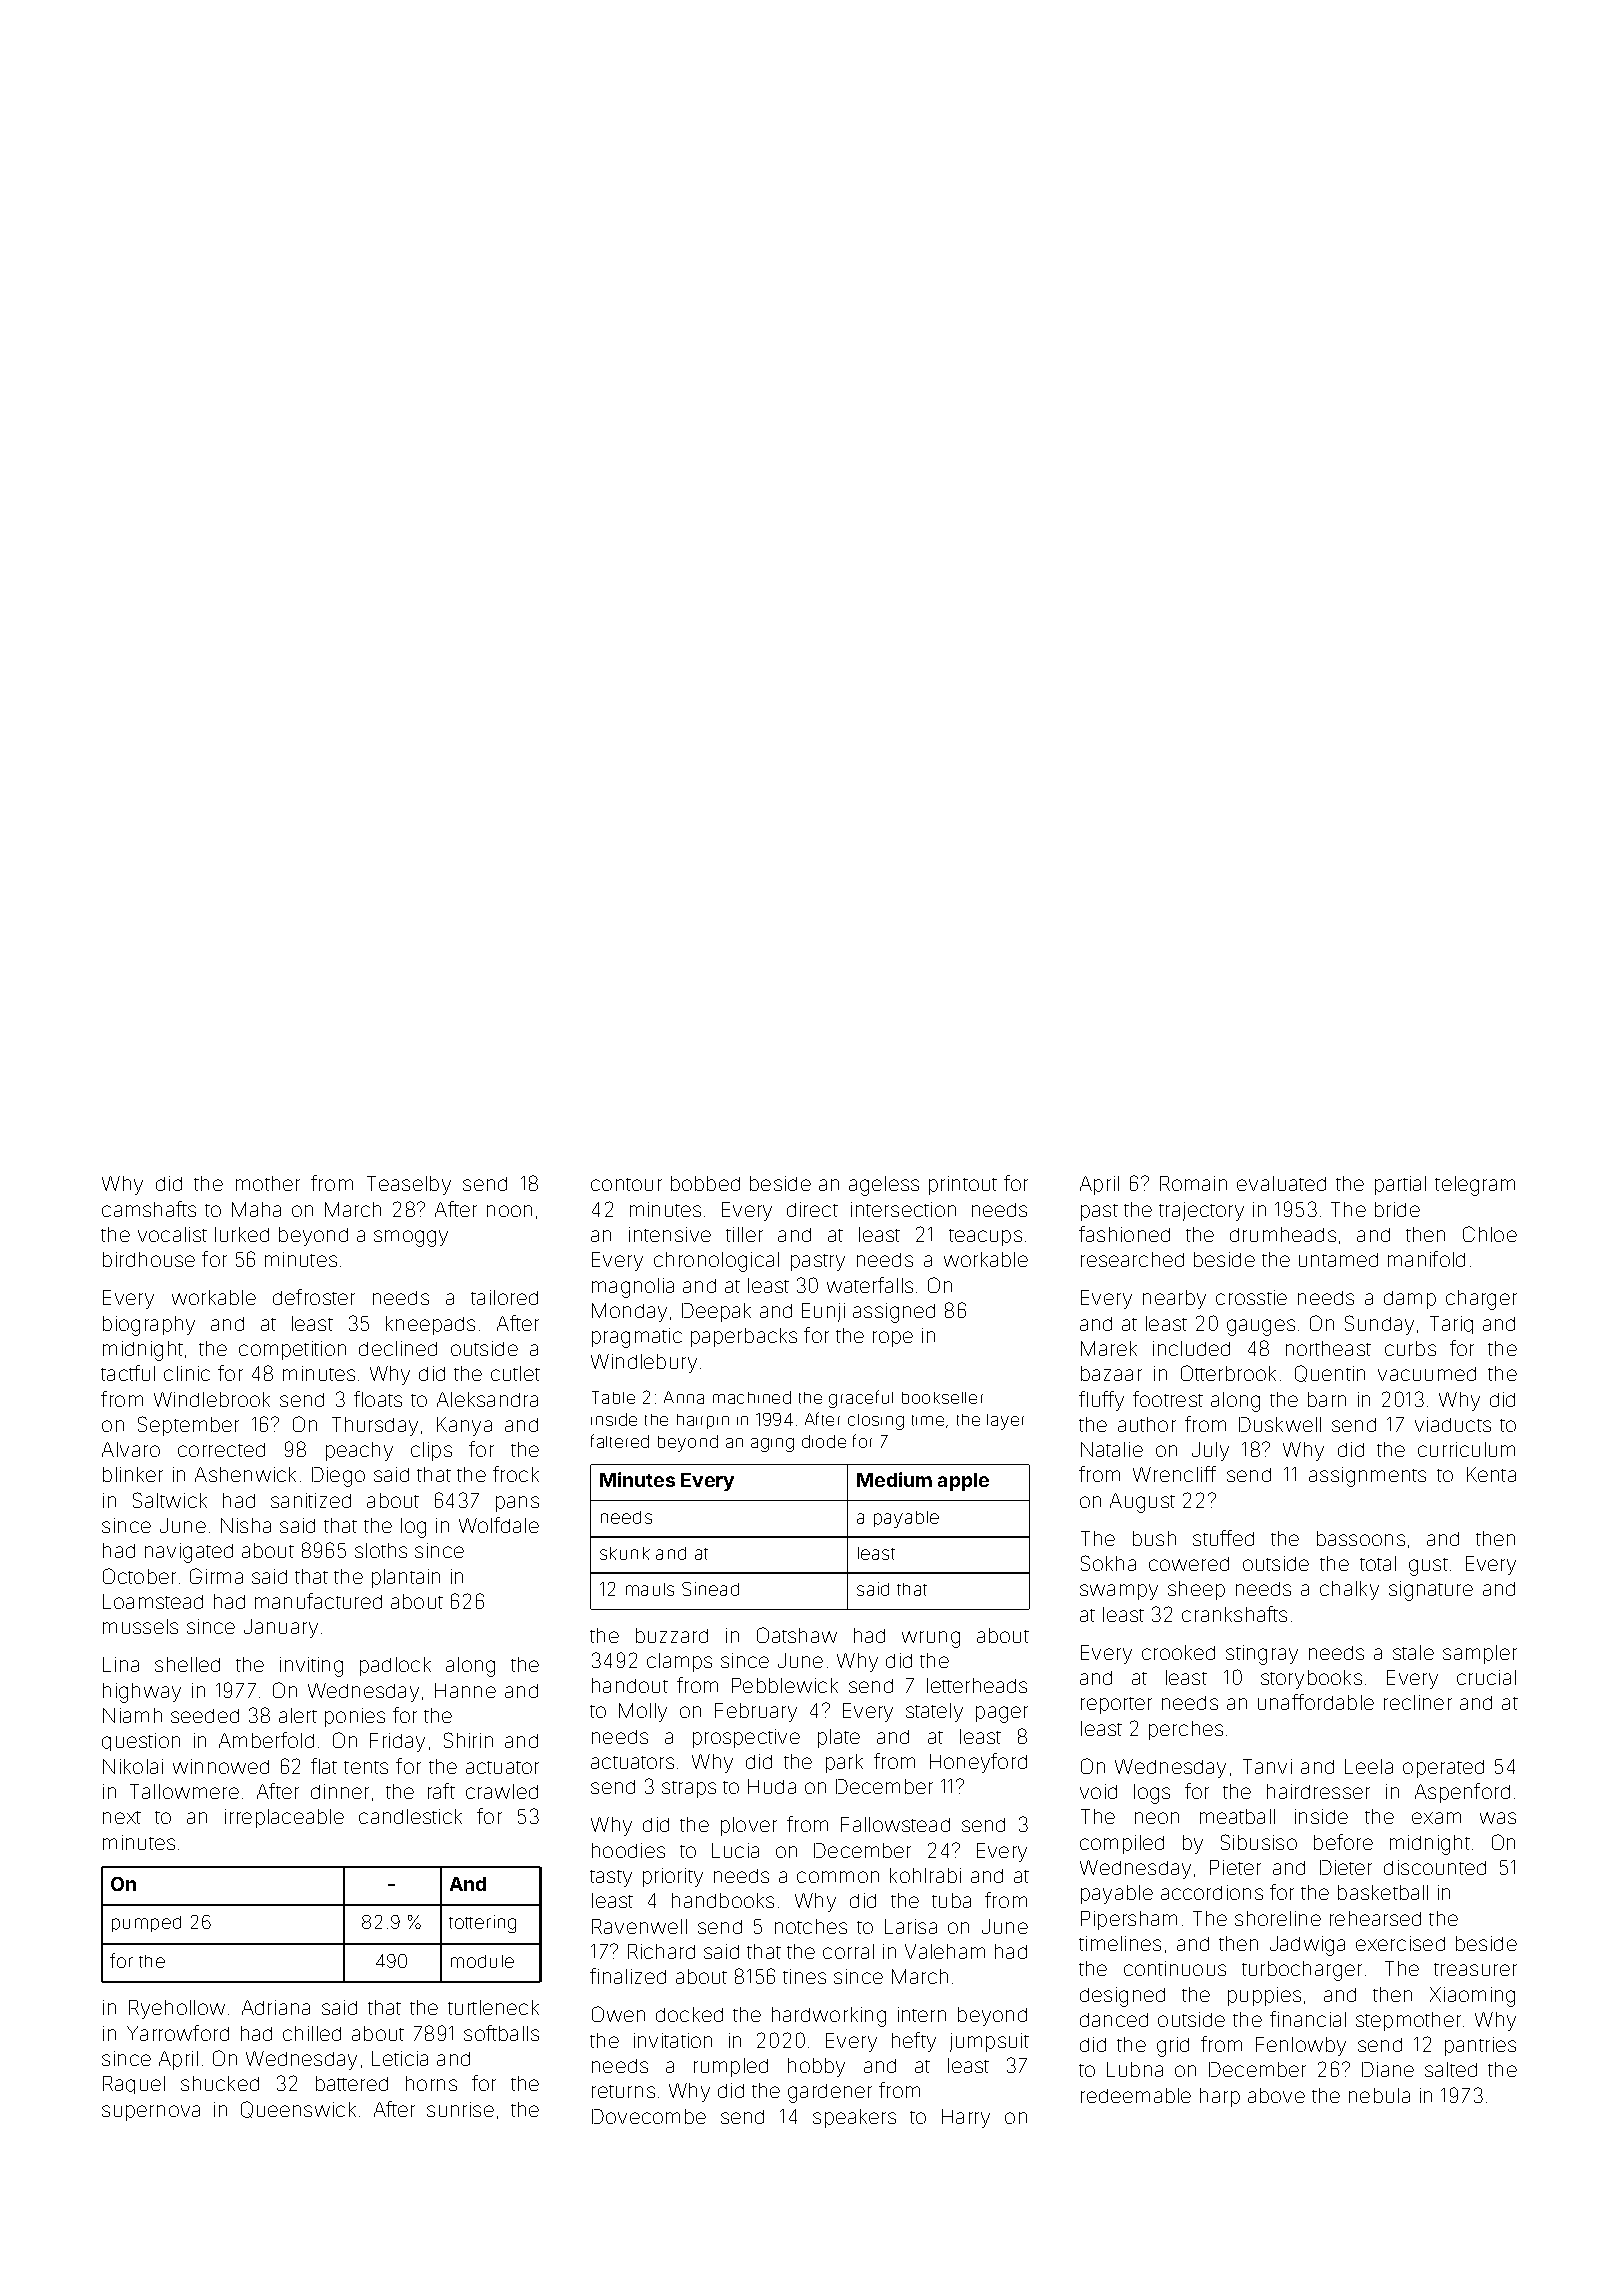 The image size is (1620, 2292). What do you see at coordinates (1212, 1892) in the document?
I see `accordions` at bounding box center [1212, 1892].
